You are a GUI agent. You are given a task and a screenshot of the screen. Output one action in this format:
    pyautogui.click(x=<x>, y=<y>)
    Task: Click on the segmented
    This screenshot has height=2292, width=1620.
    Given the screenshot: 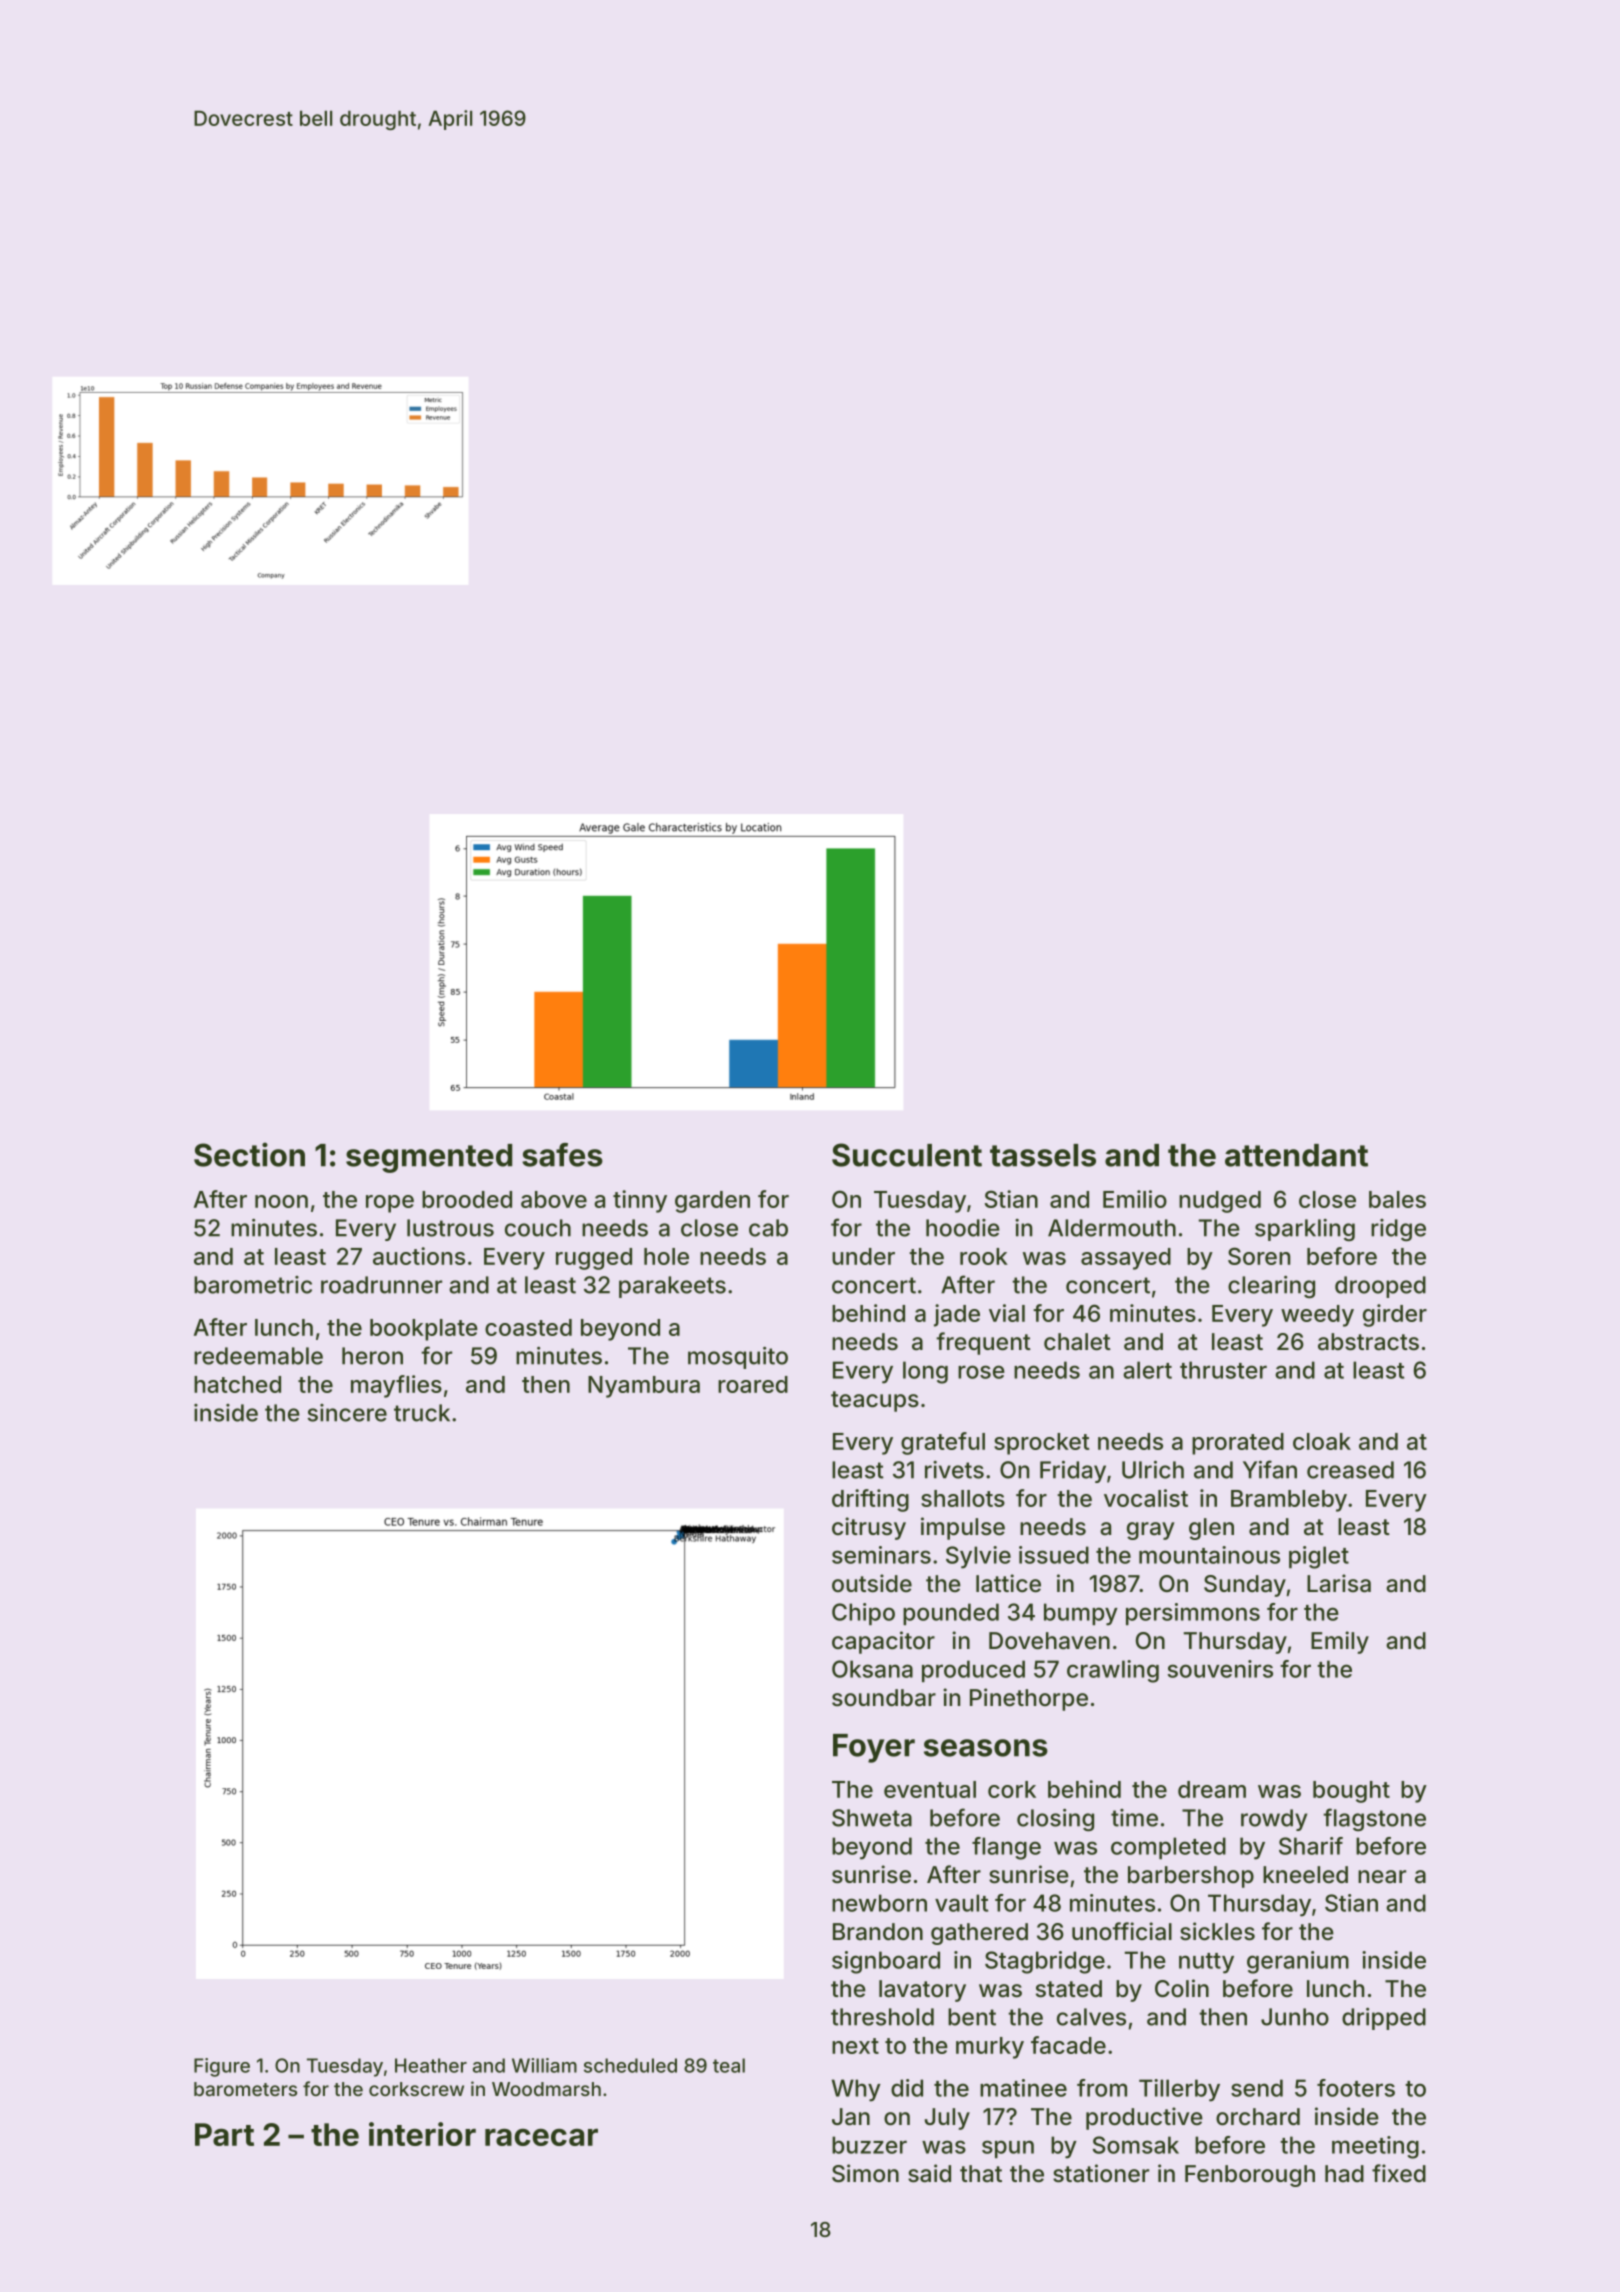 What is the action you would take?
    pyautogui.click(x=429, y=1158)
